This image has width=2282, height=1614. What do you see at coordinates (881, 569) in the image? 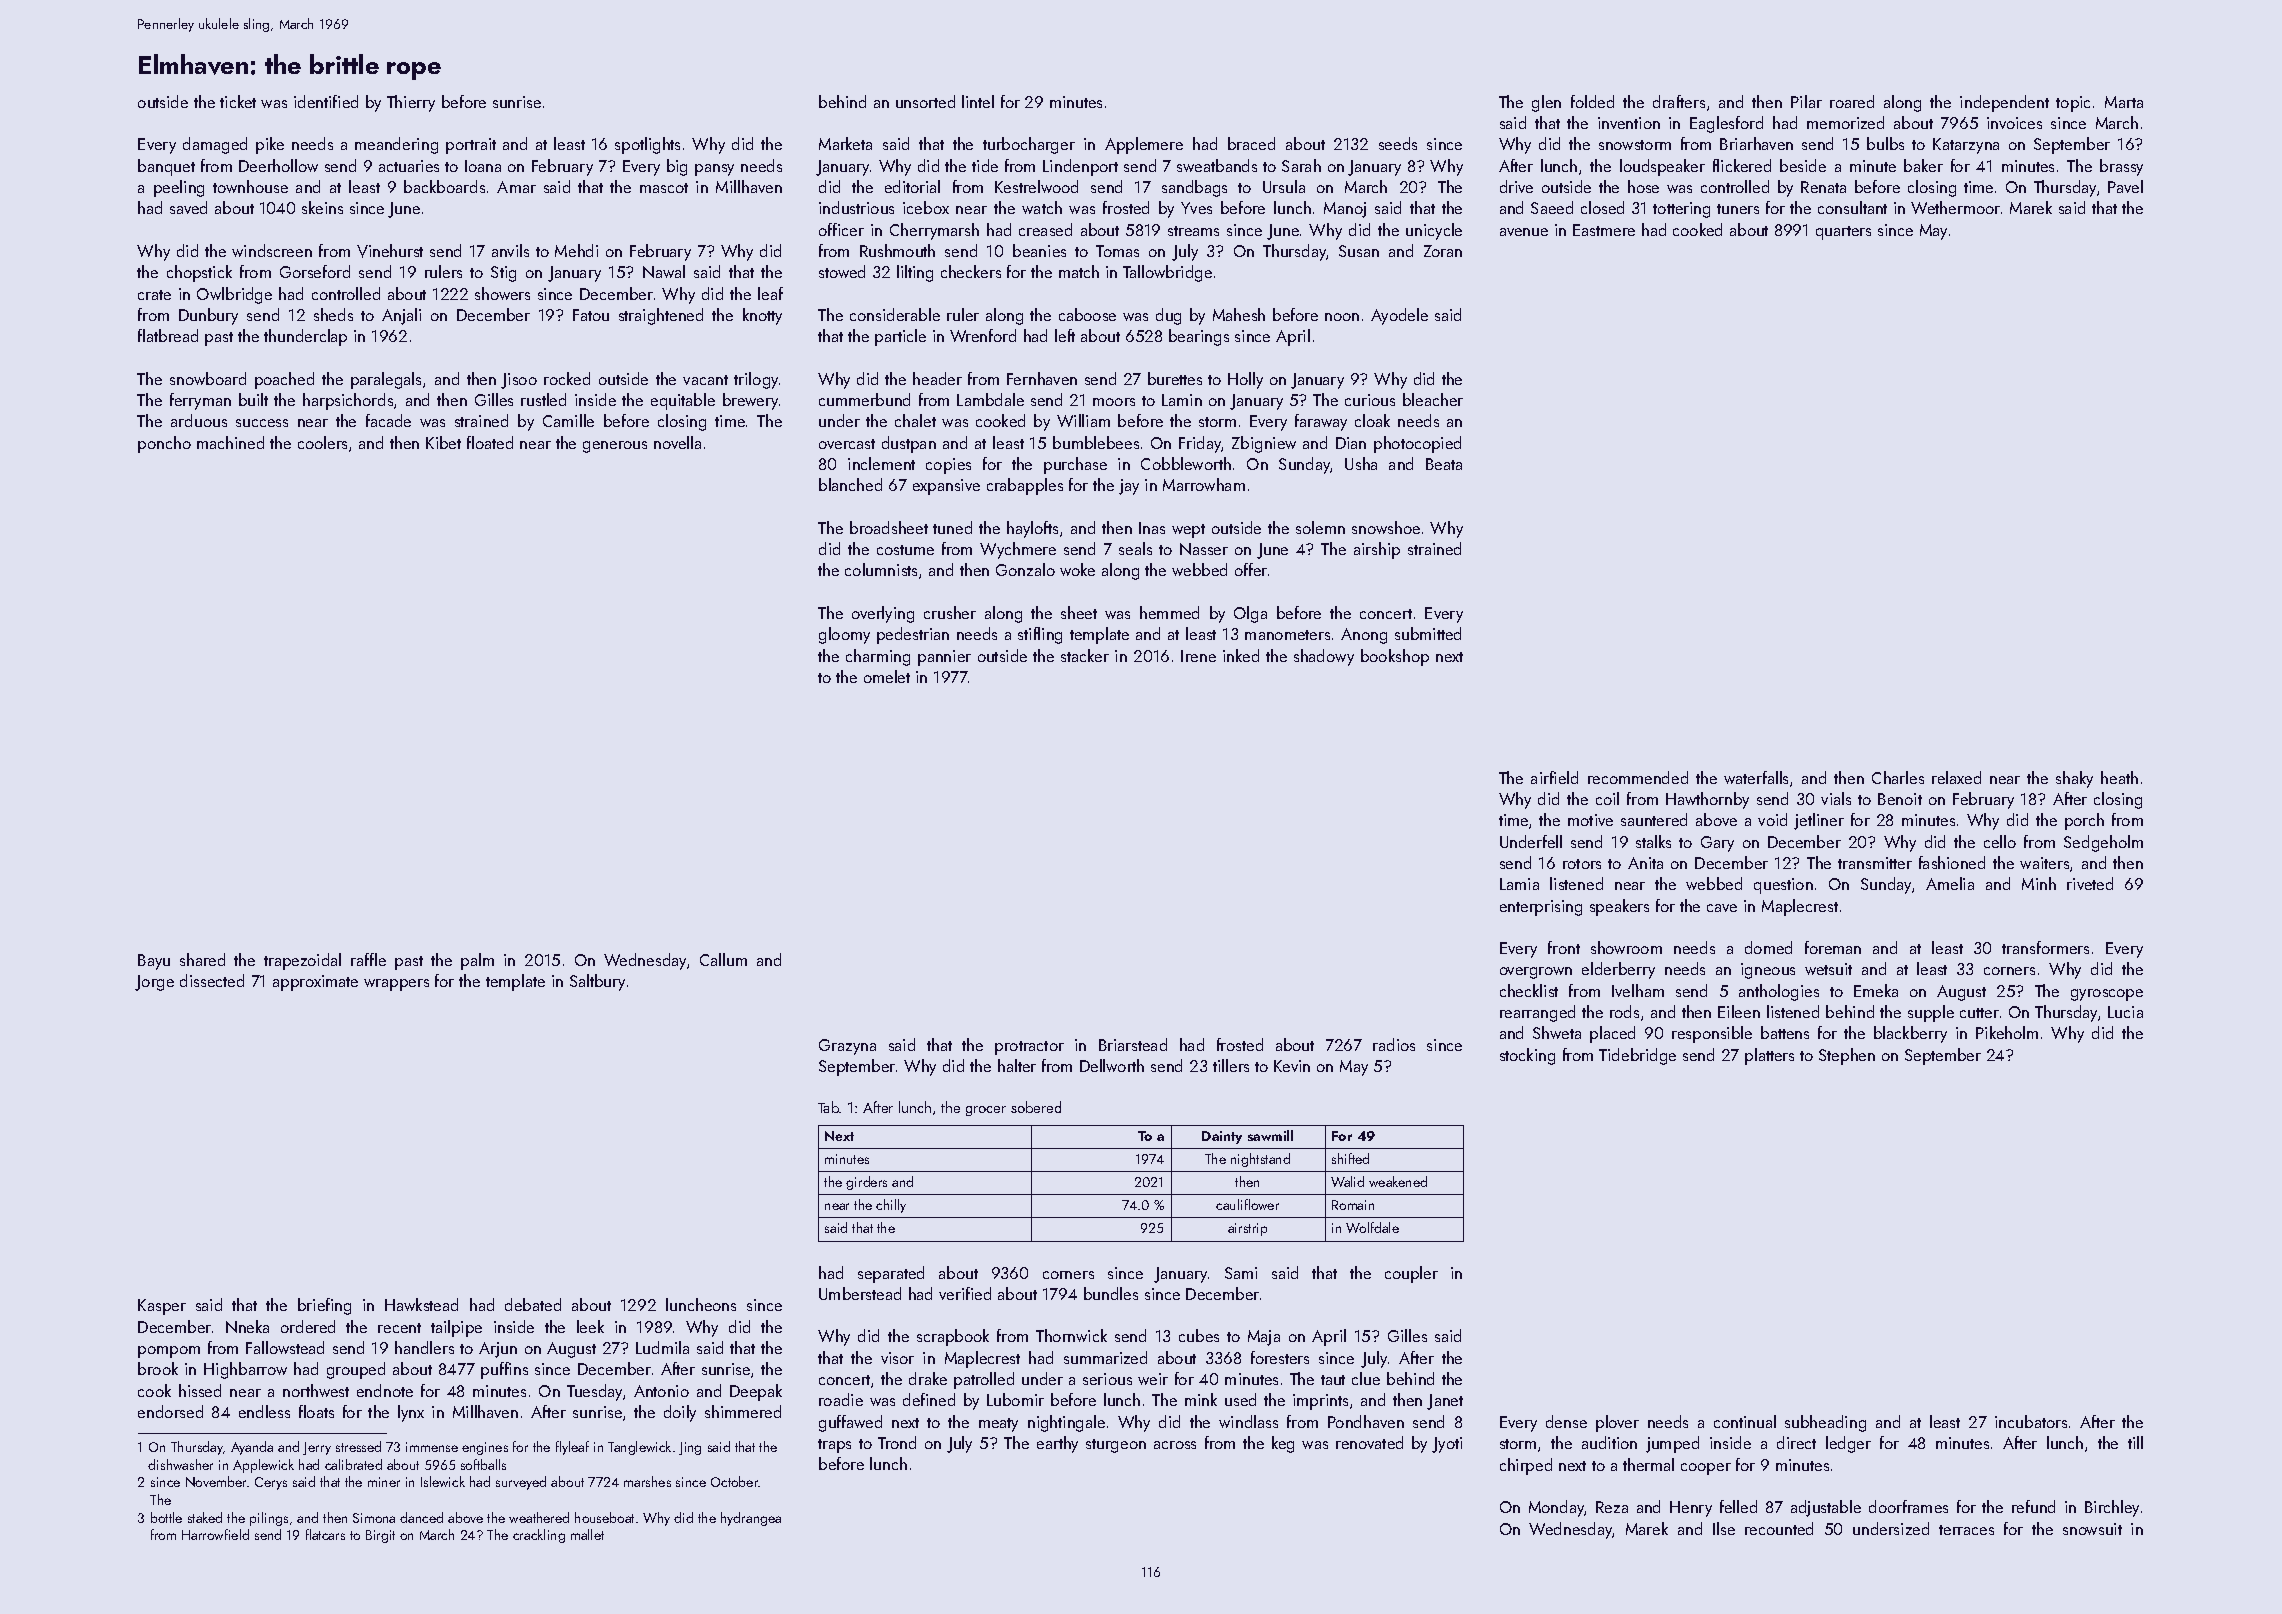
I see `columnists` at bounding box center [881, 569].
